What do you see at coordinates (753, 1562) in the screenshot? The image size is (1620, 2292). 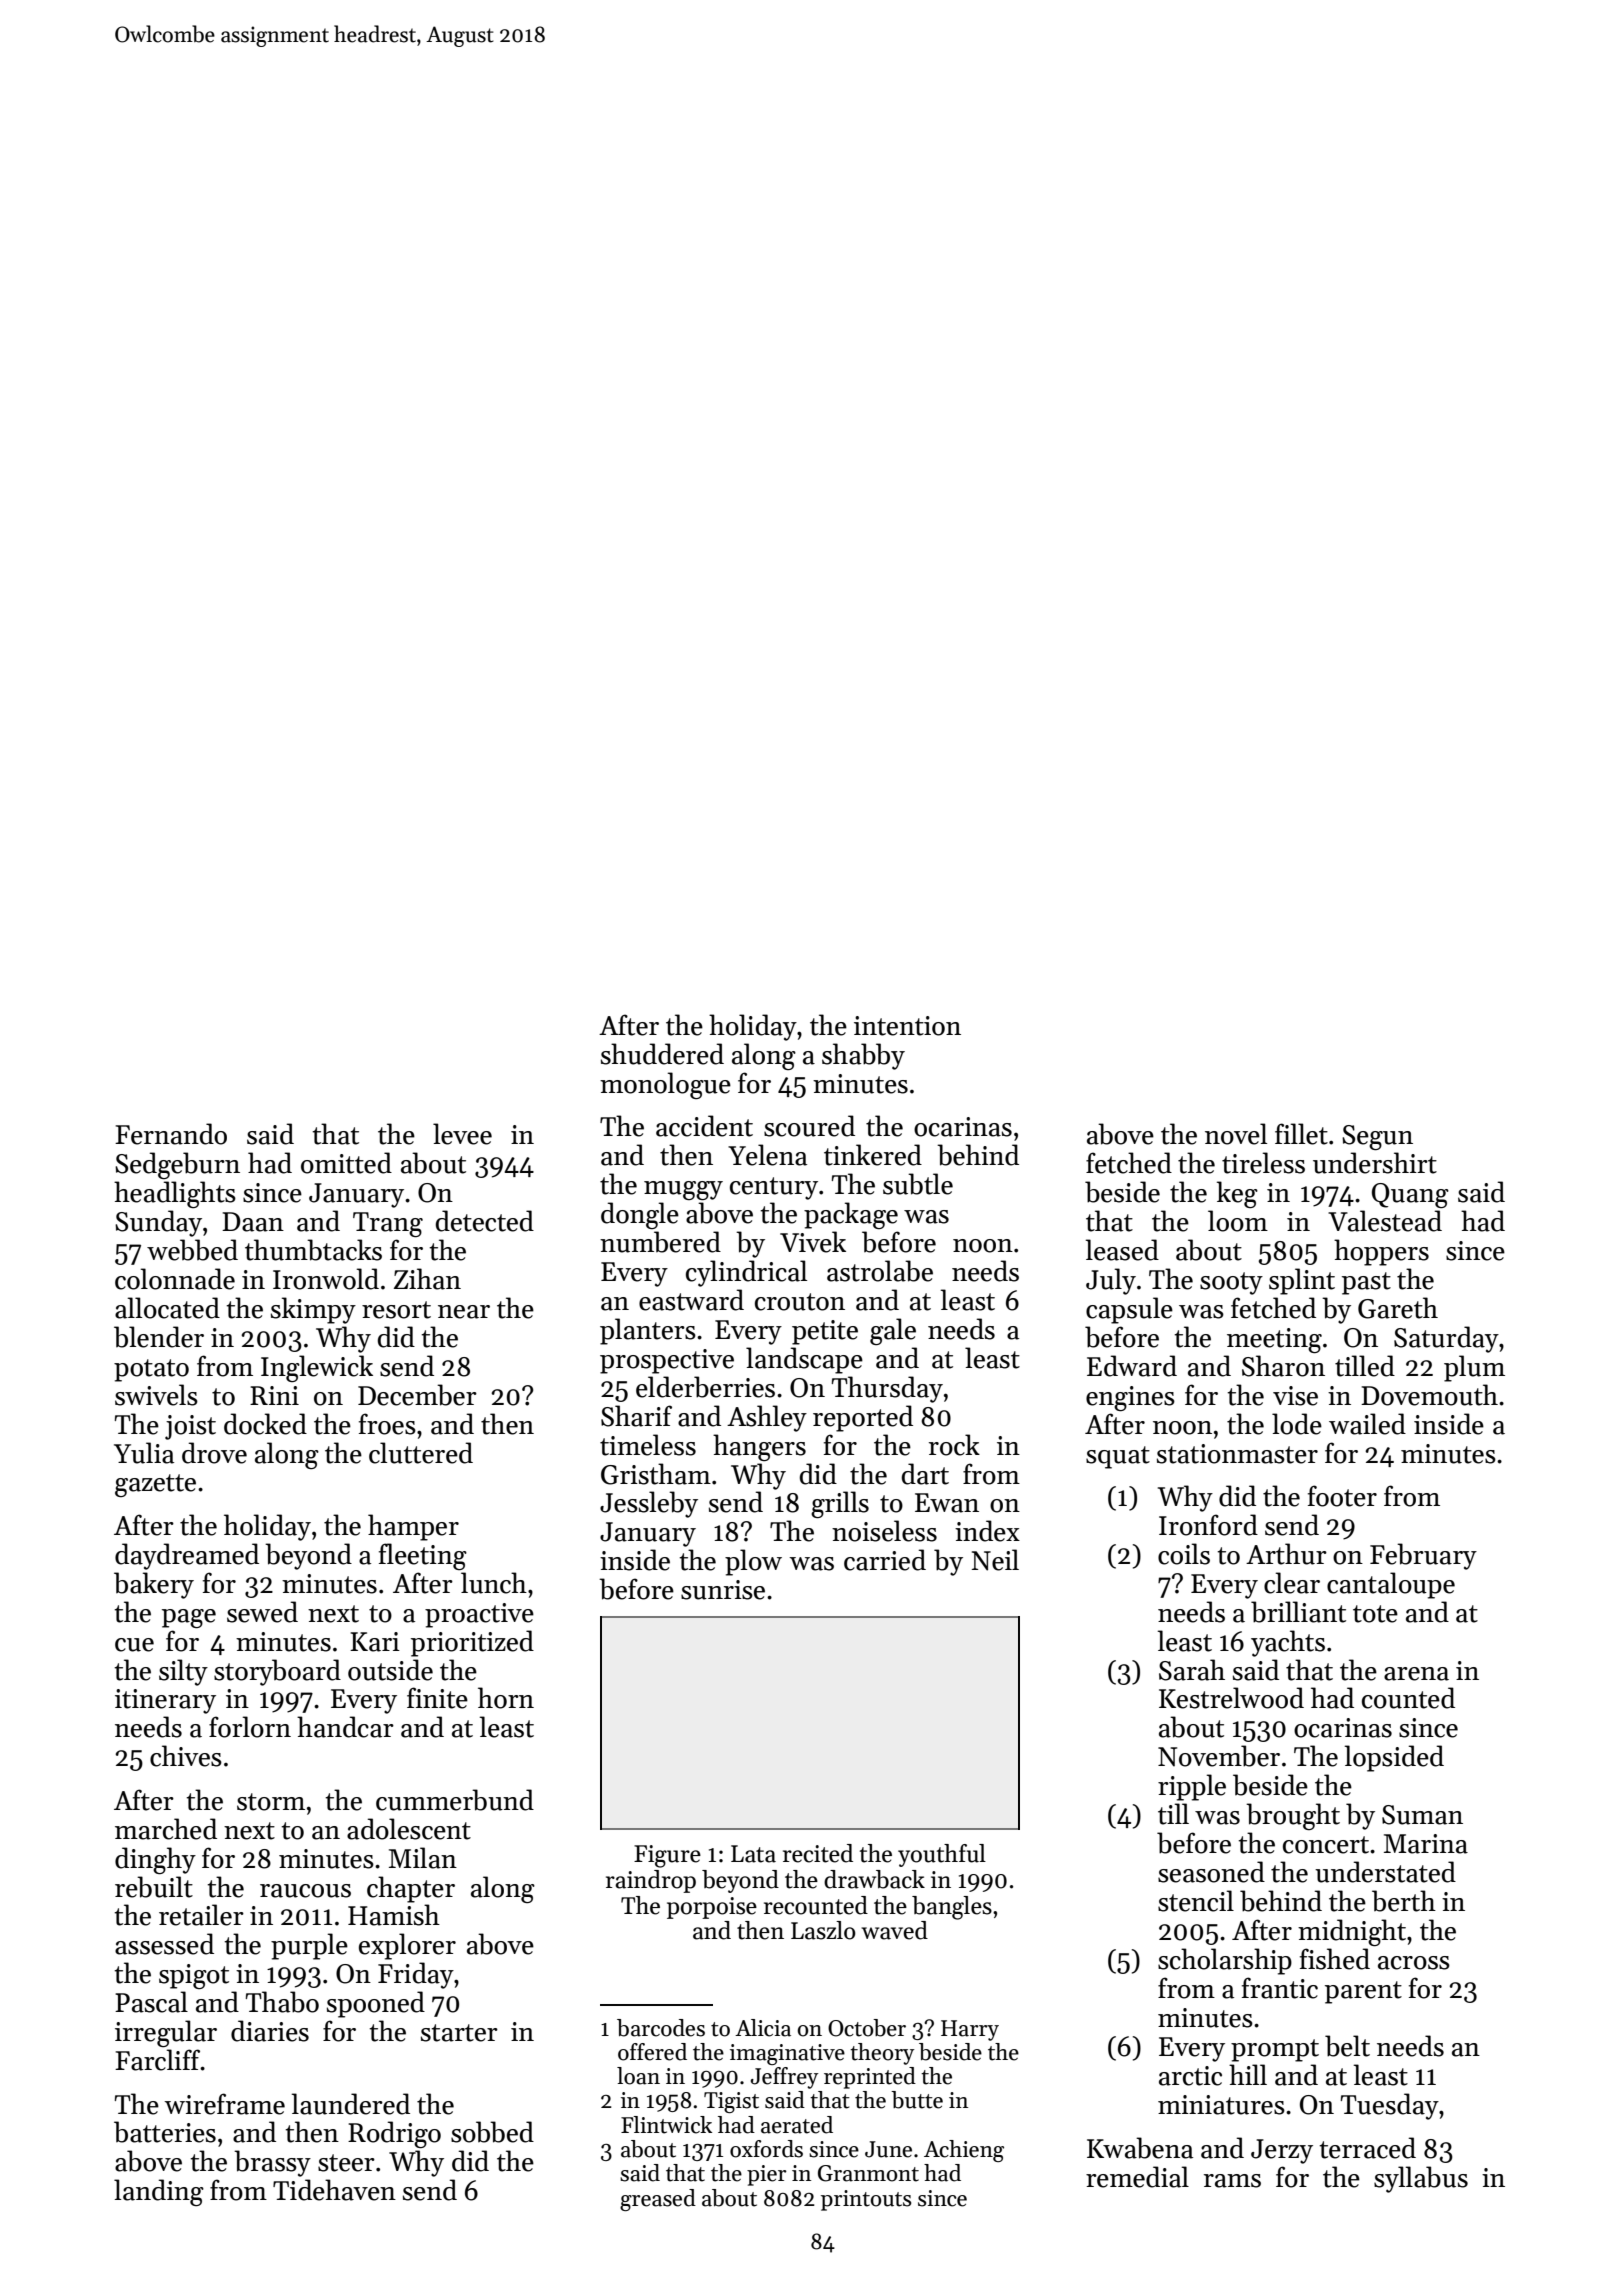 I see `plow` at bounding box center [753, 1562].
